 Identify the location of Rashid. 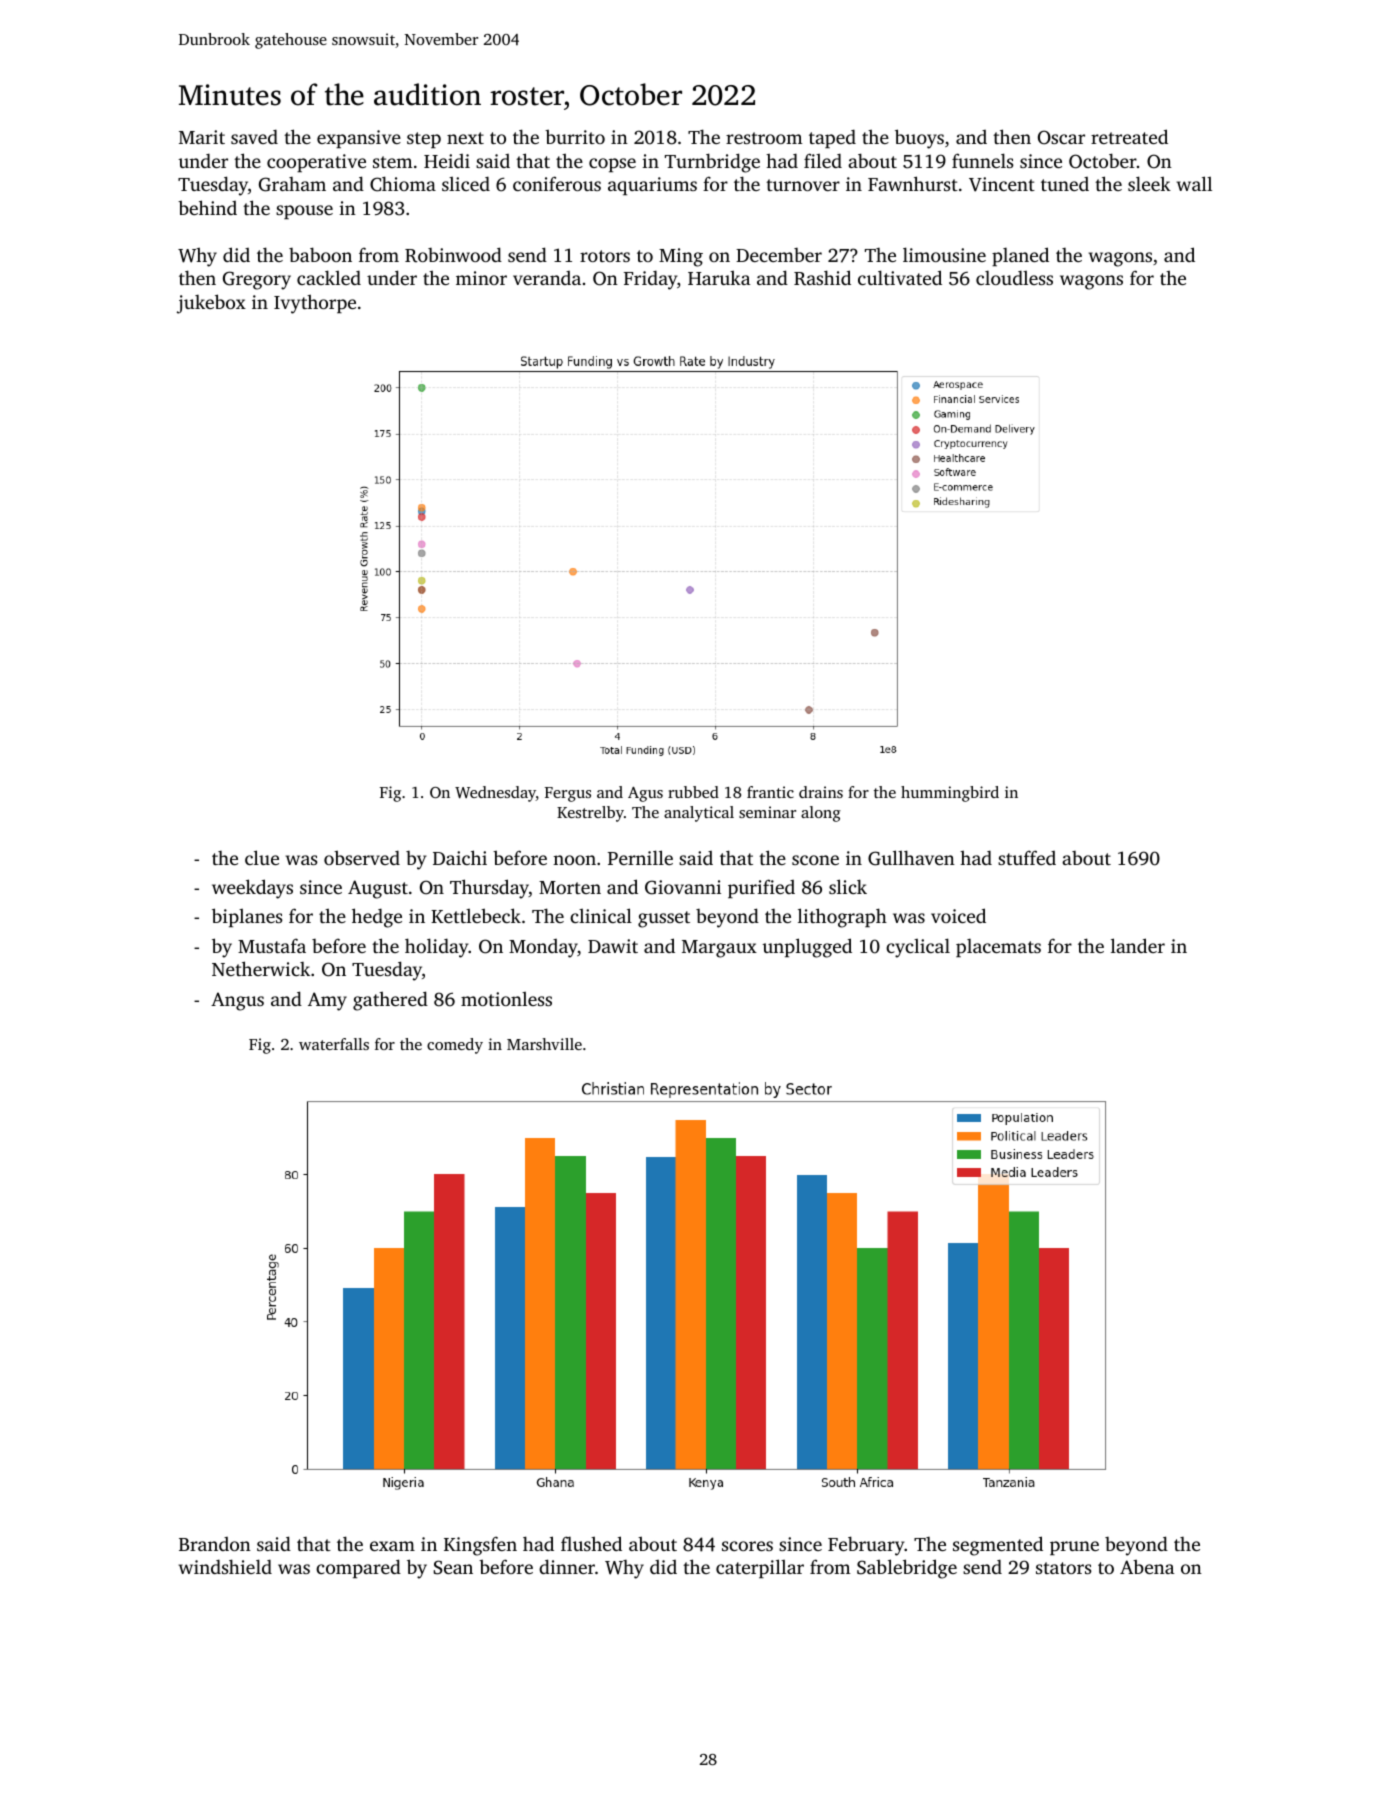
(822, 278).
